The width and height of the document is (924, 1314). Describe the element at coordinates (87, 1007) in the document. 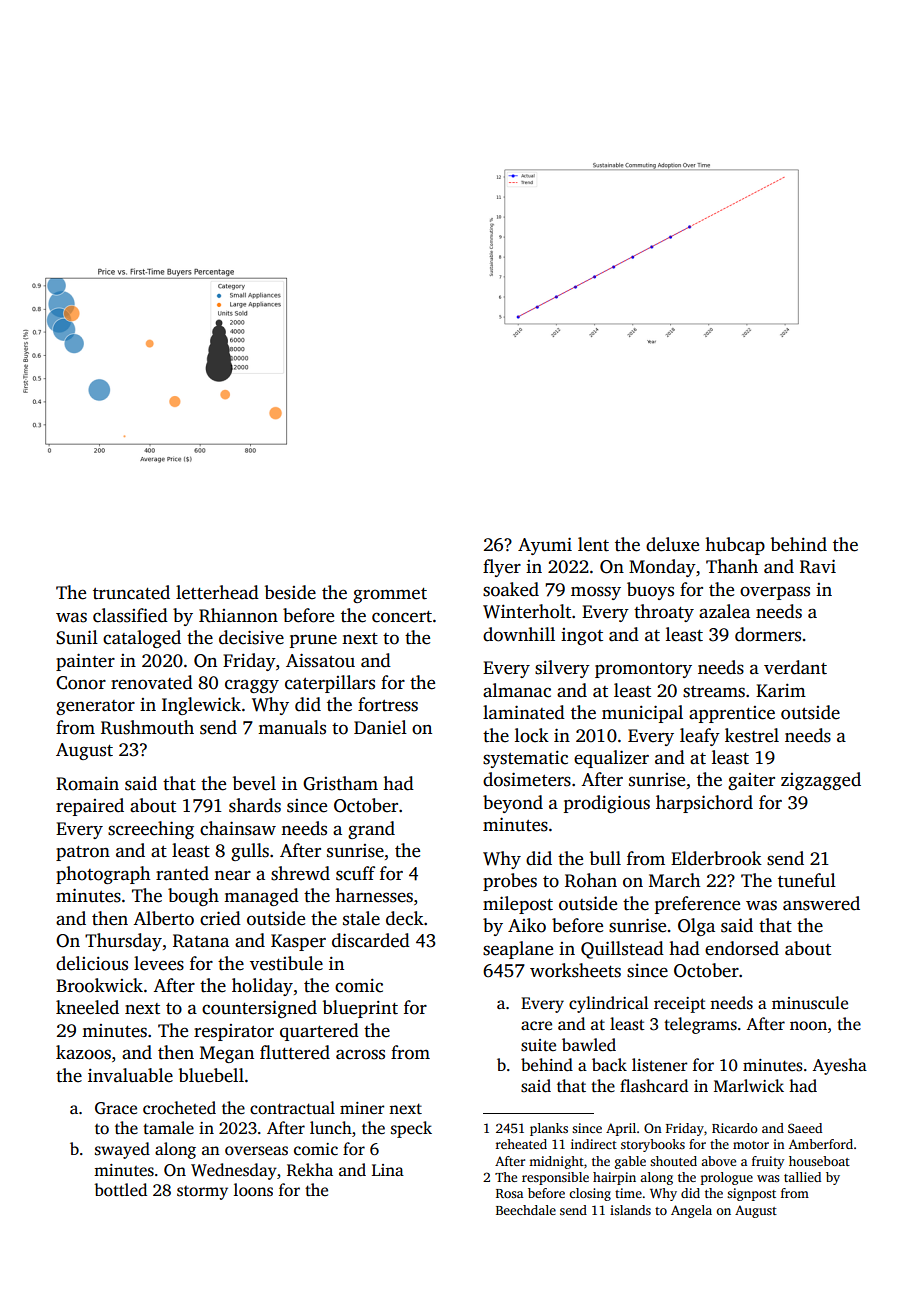

I see `kneeled` at that location.
